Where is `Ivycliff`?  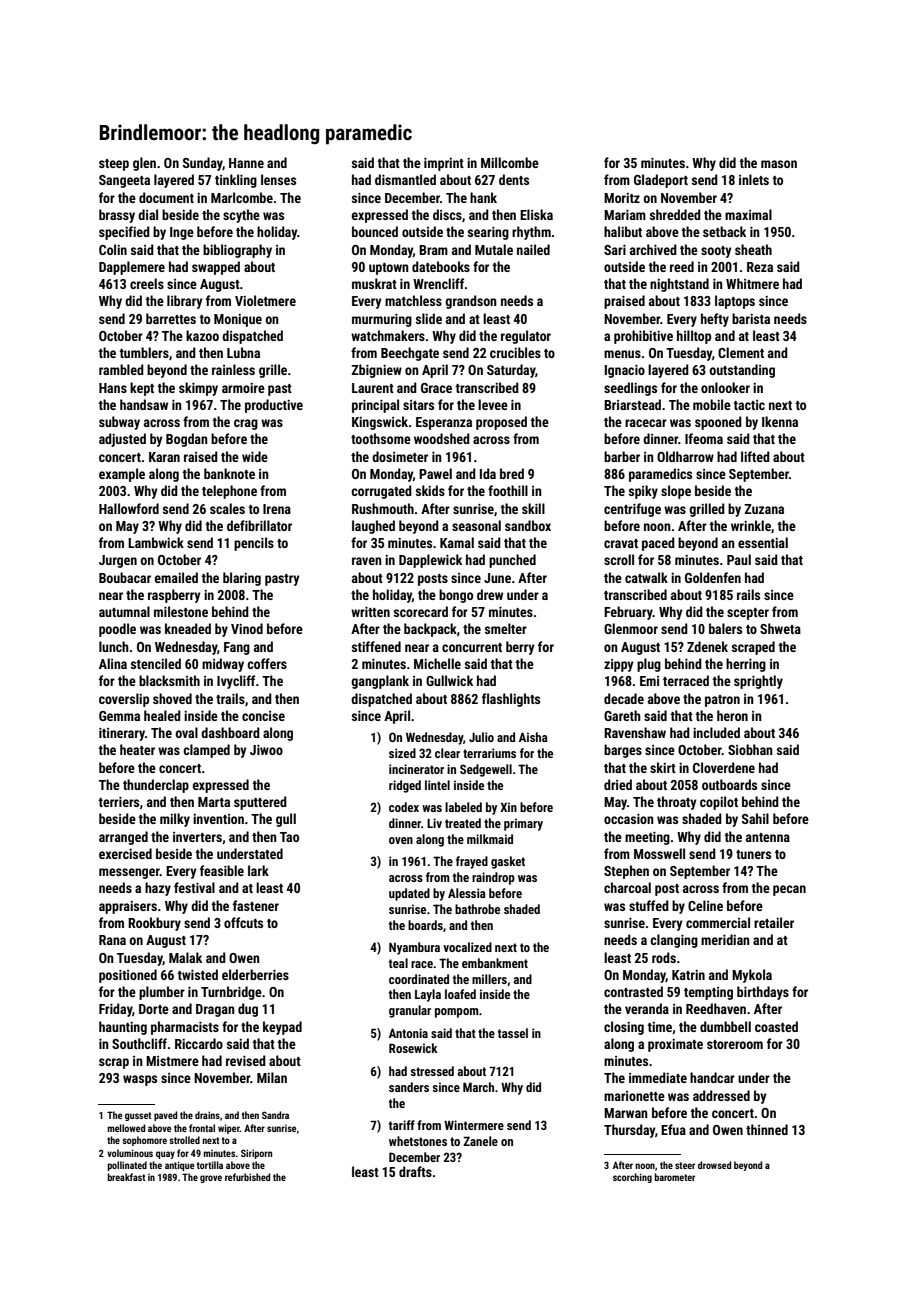
Ivycliff is located at coordinates (236, 682).
